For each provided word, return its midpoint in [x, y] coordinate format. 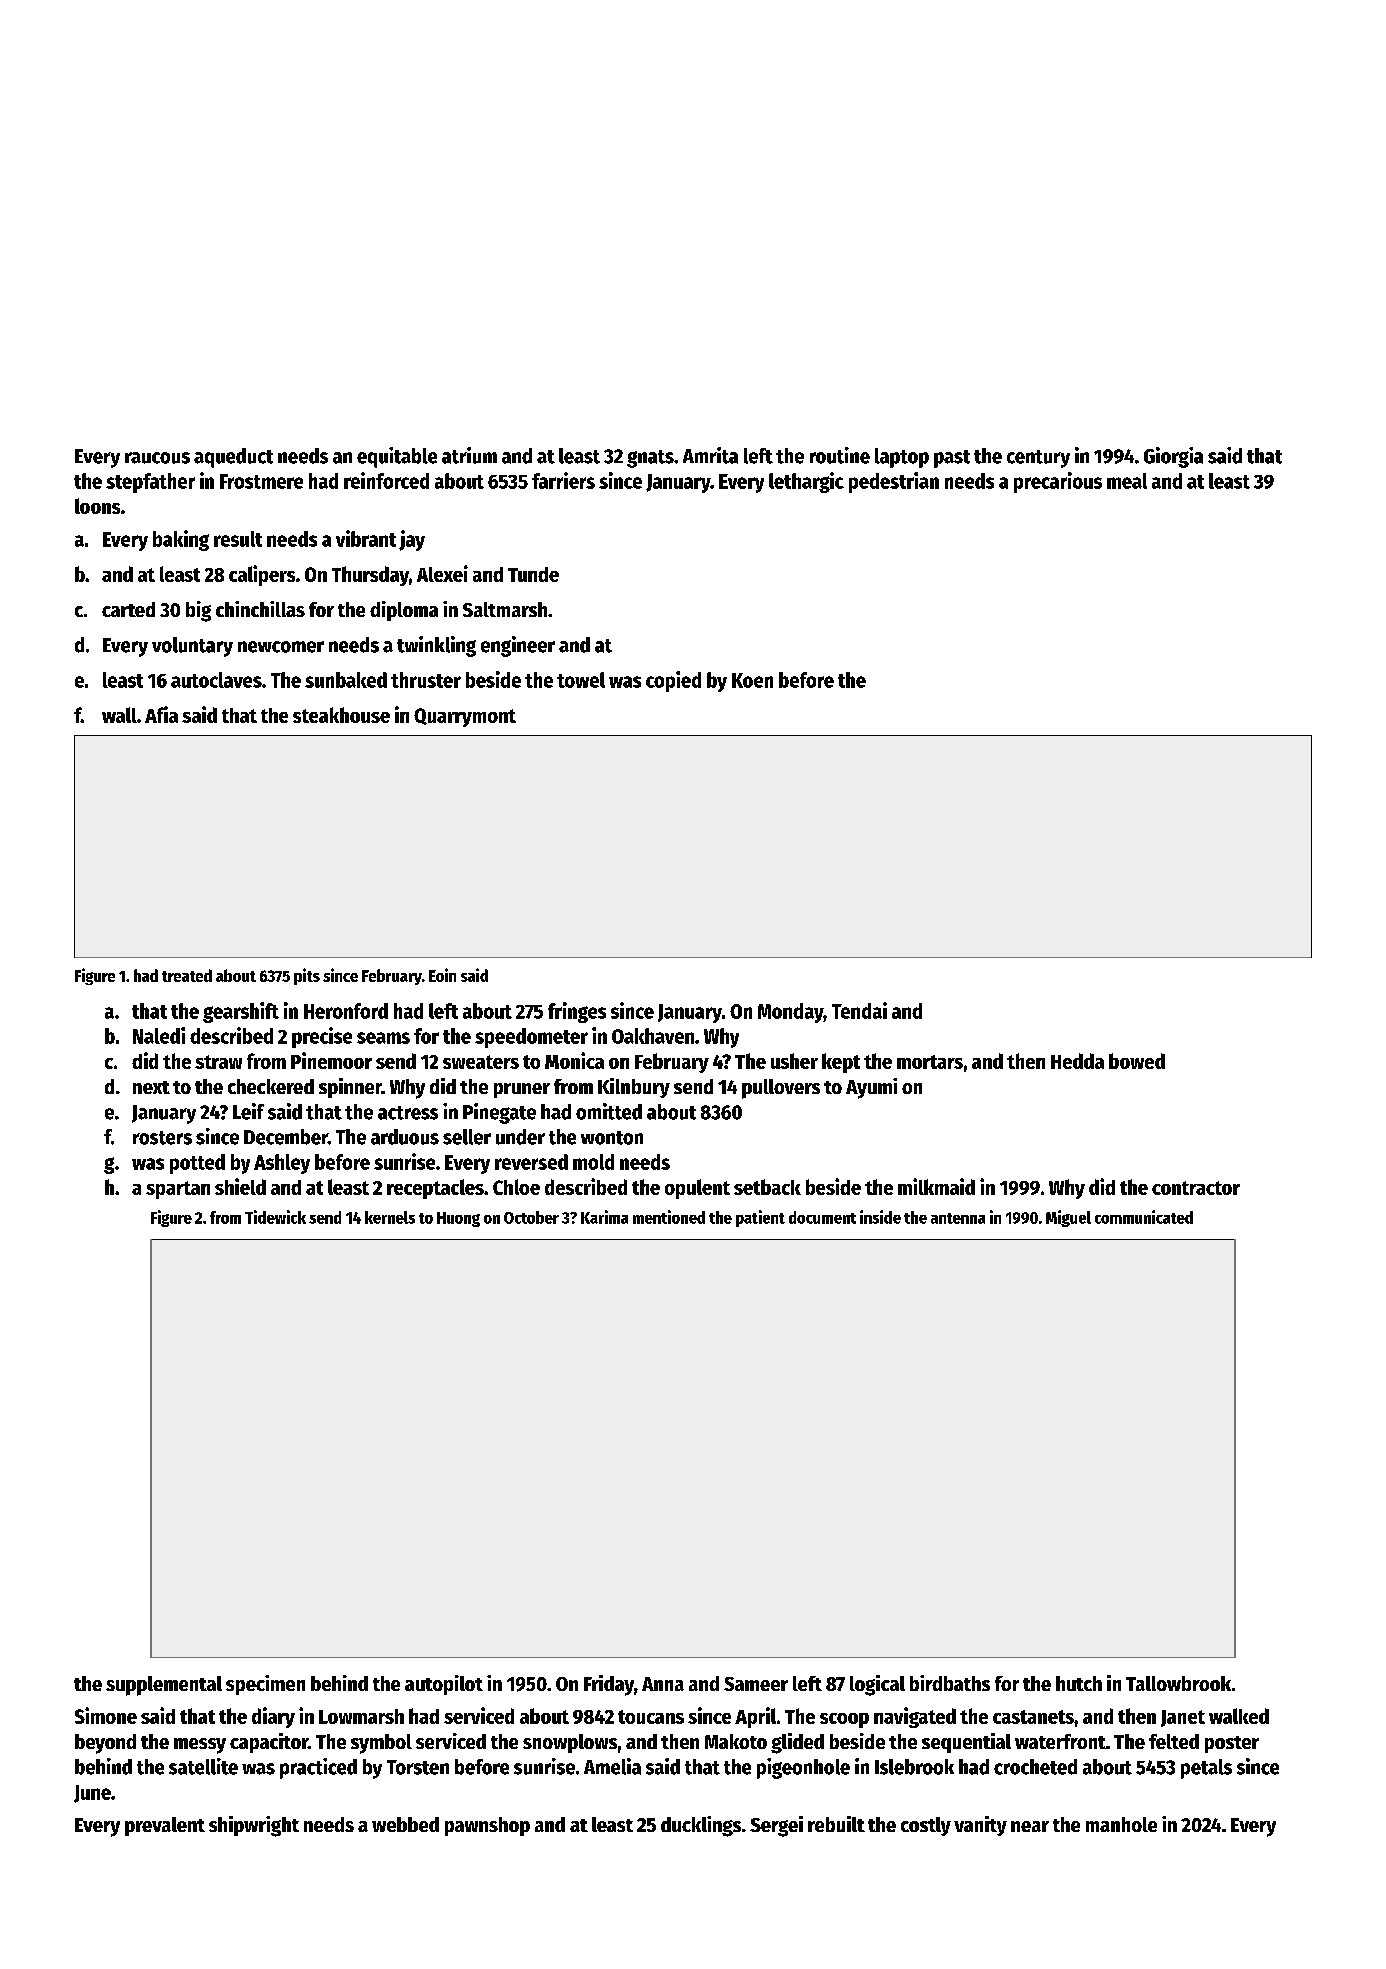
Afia [161, 714]
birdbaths [950, 1683]
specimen [265, 1685]
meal [1127, 481]
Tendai [859, 1010]
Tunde [533, 574]
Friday [609, 1685]
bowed [1137, 1061]
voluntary [192, 647]
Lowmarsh [361, 1716]
